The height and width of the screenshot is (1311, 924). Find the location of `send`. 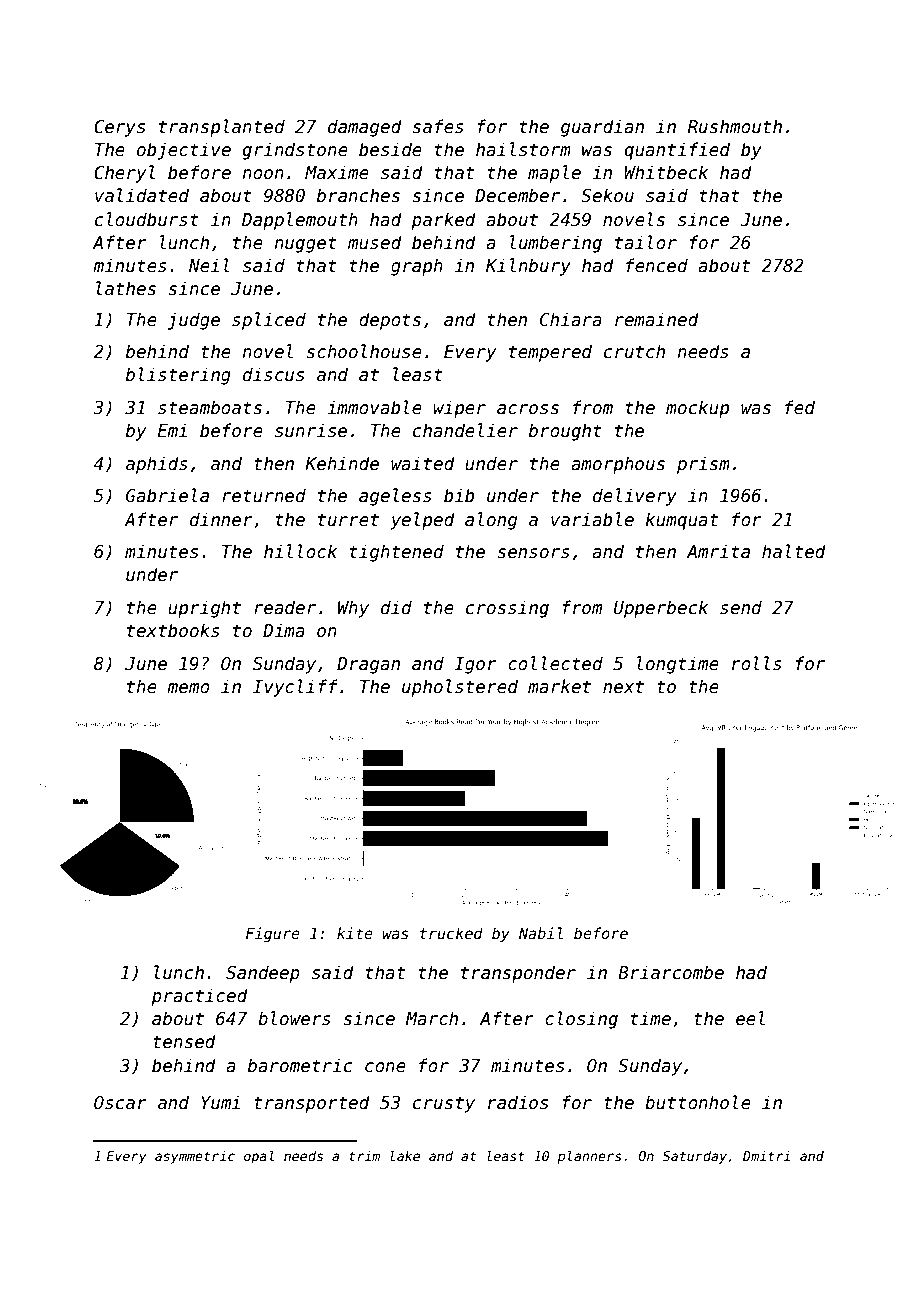

send is located at coordinates (741, 607).
